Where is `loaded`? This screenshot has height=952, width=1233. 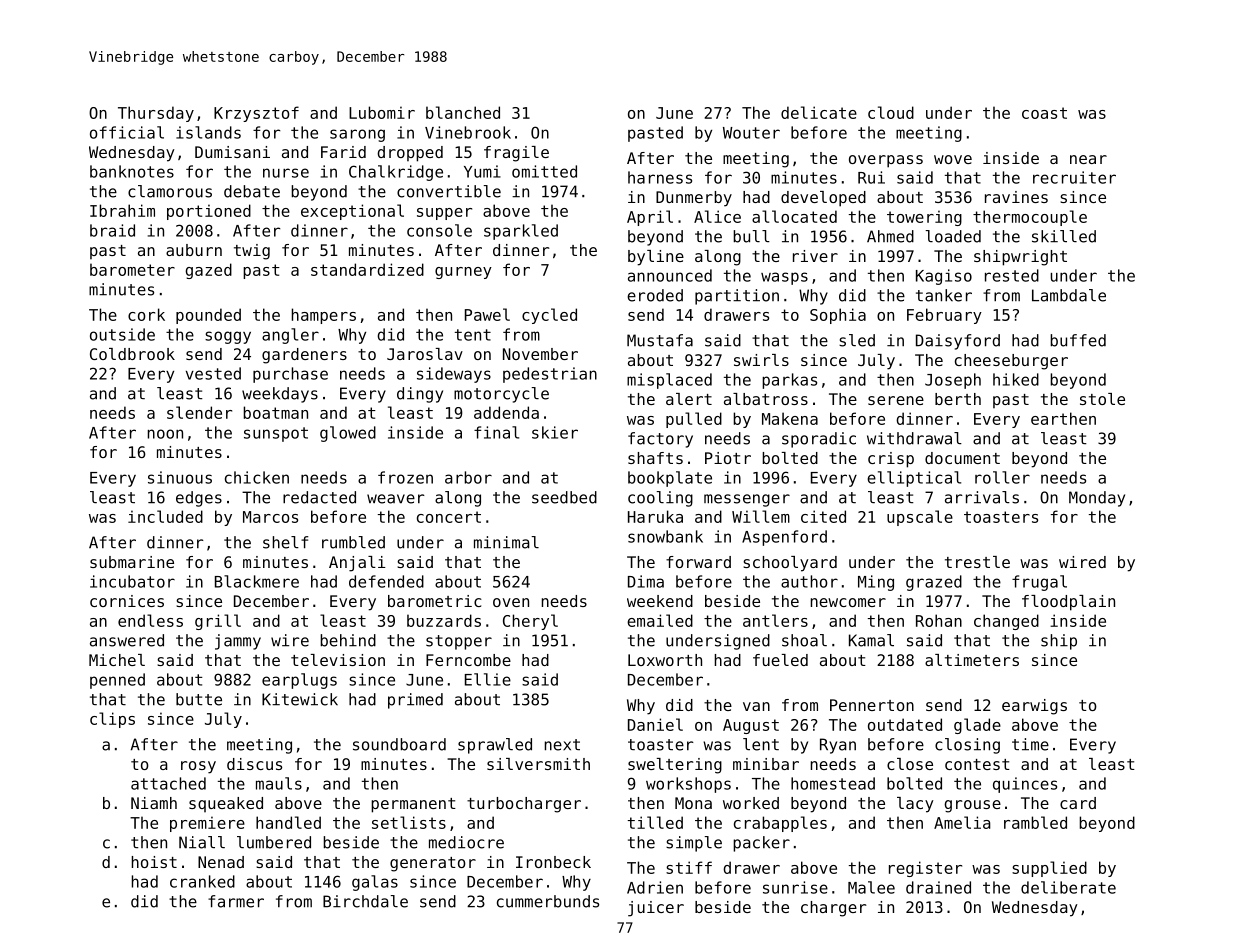 loaded is located at coordinates (953, 236).
